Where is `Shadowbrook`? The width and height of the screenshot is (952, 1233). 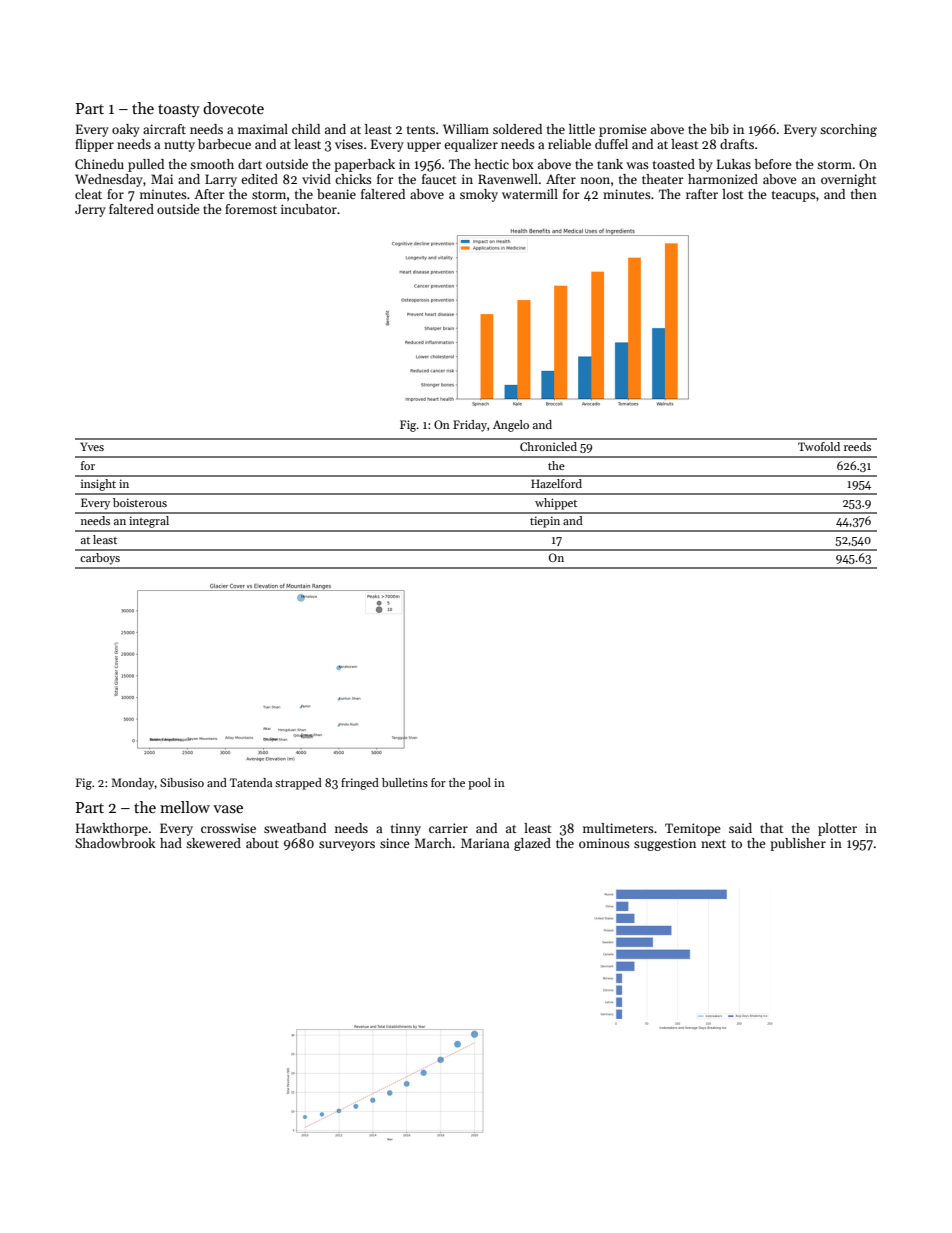 Shadowbrook is located at coordinates (115, 843).
